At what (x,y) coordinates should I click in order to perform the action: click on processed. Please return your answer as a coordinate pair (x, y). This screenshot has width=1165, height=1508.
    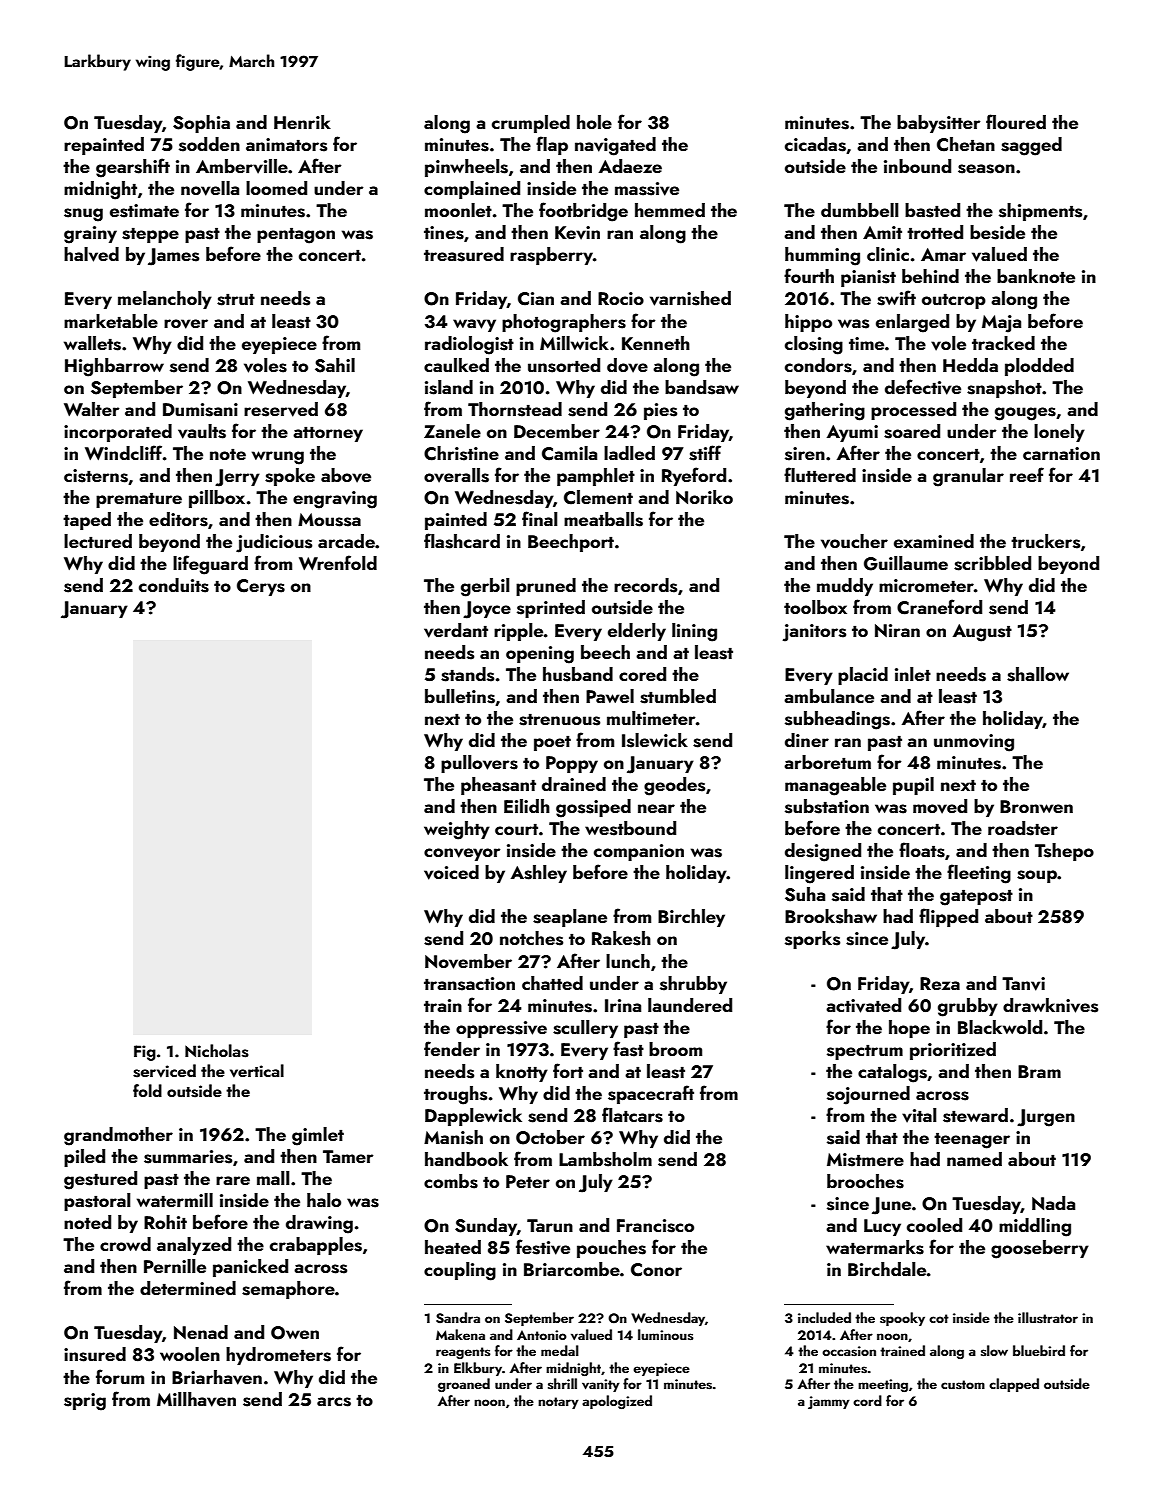
    Looking at the image, I should click on (913, 411).
